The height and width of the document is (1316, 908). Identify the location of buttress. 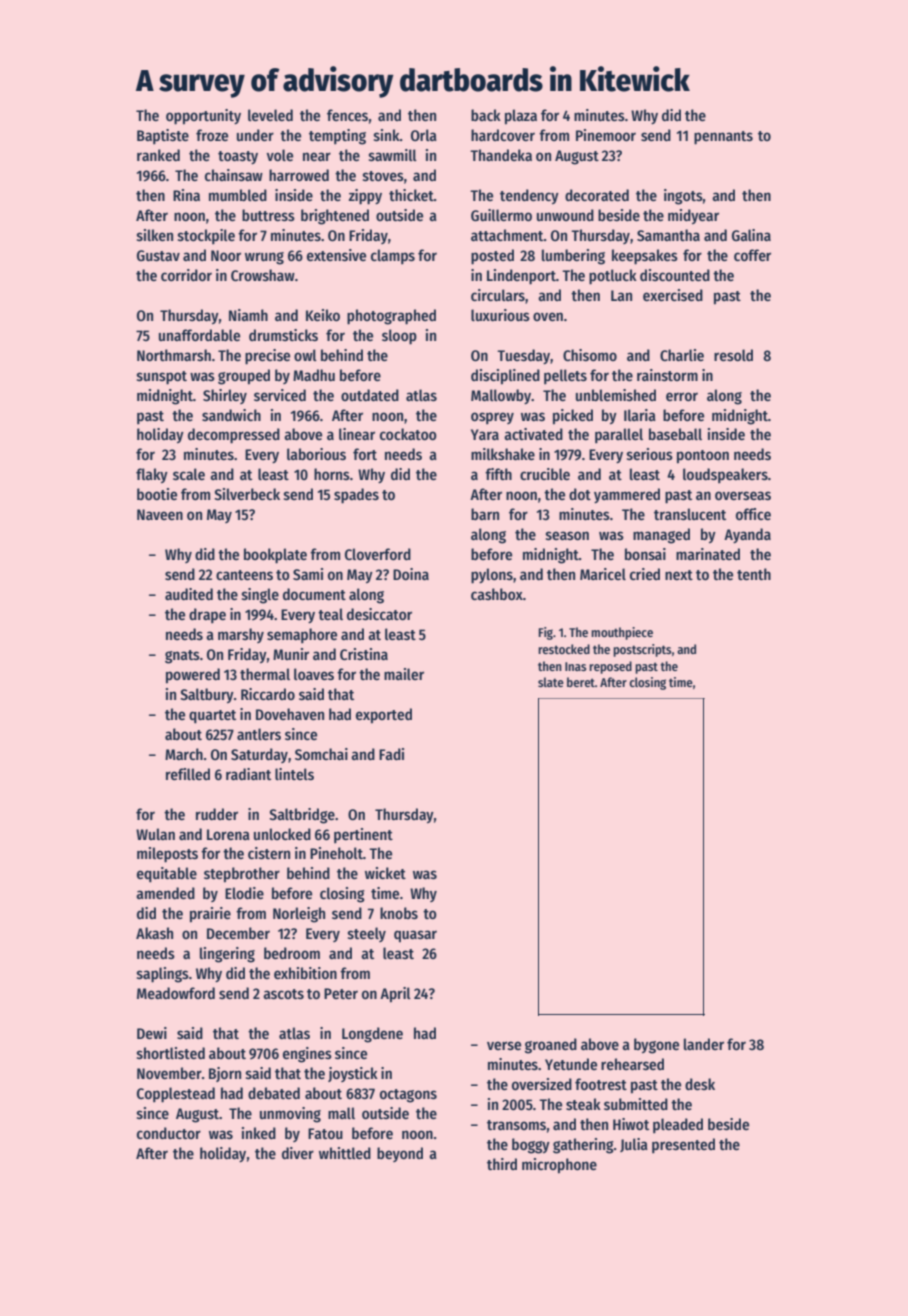
(268, 215).
